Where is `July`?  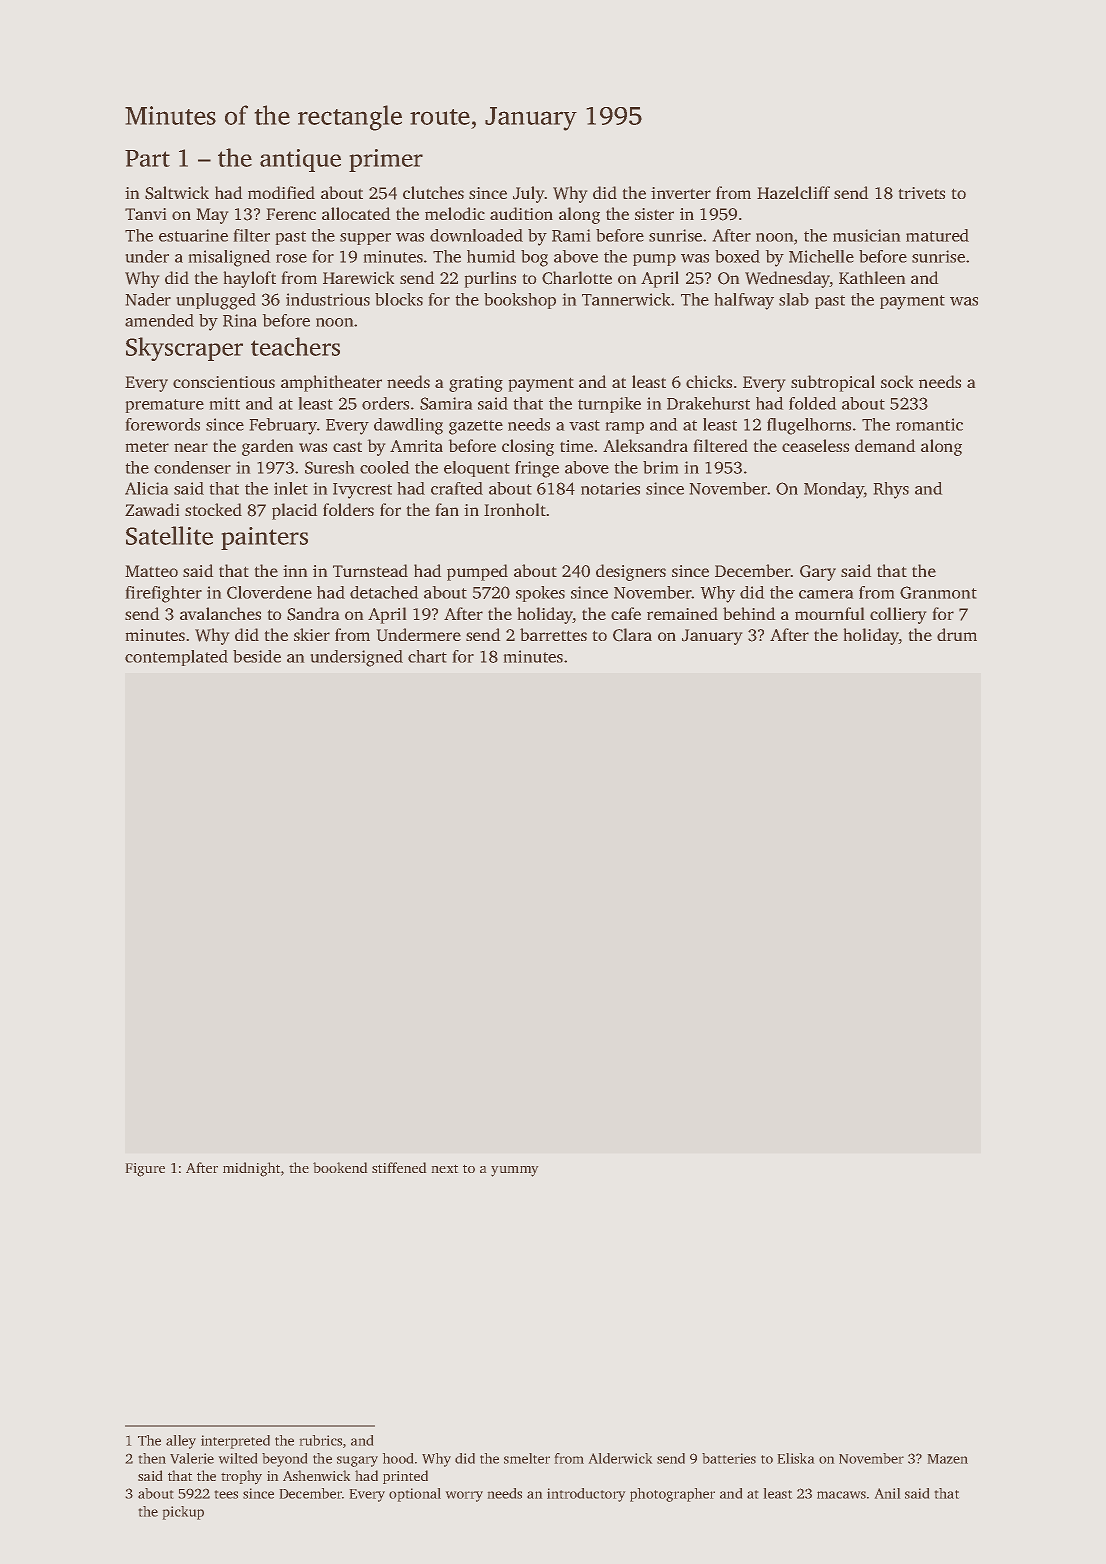 July is located at coordinates (529, 194).
